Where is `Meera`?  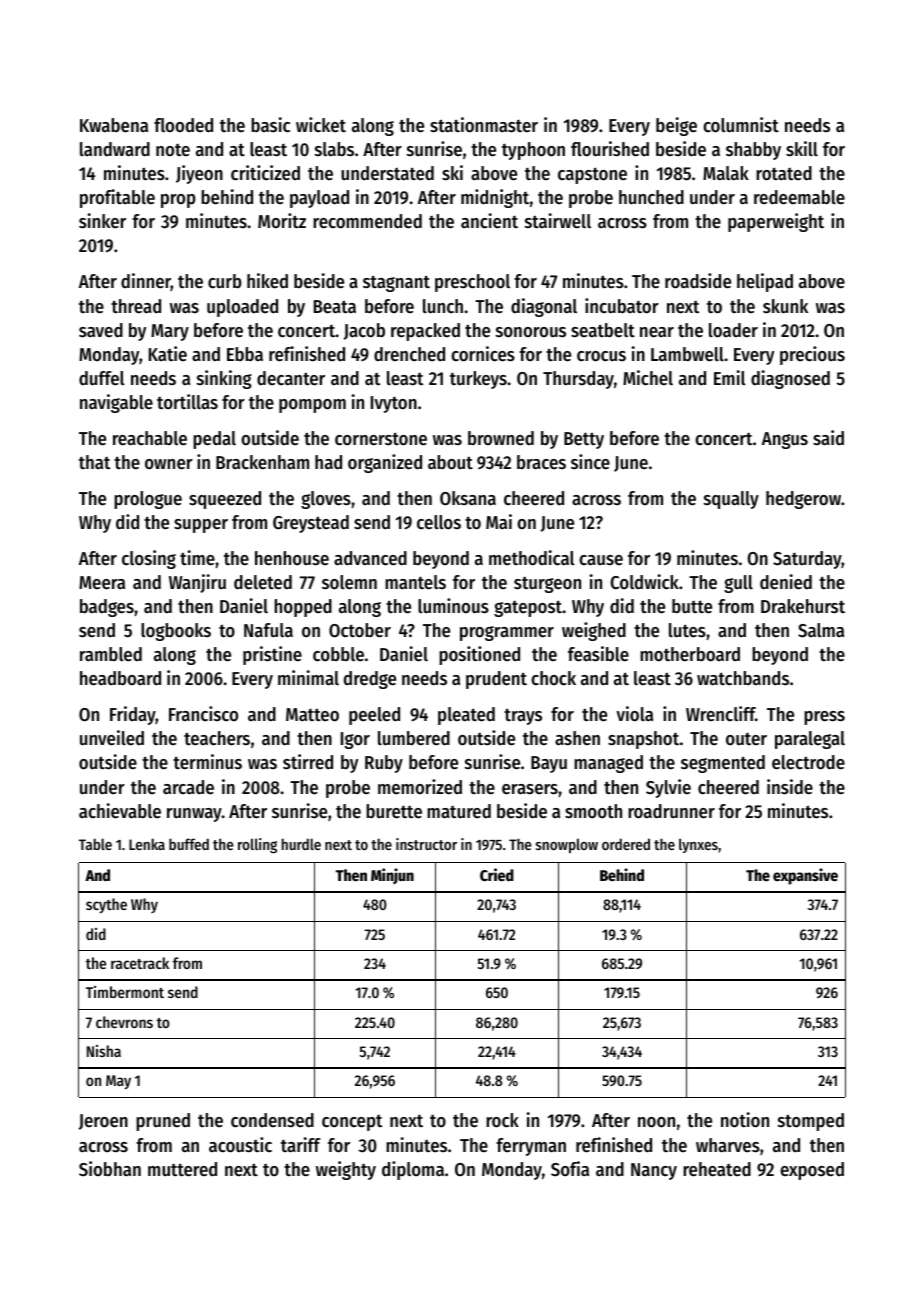 Meera is located at coordinates (102, 583).
